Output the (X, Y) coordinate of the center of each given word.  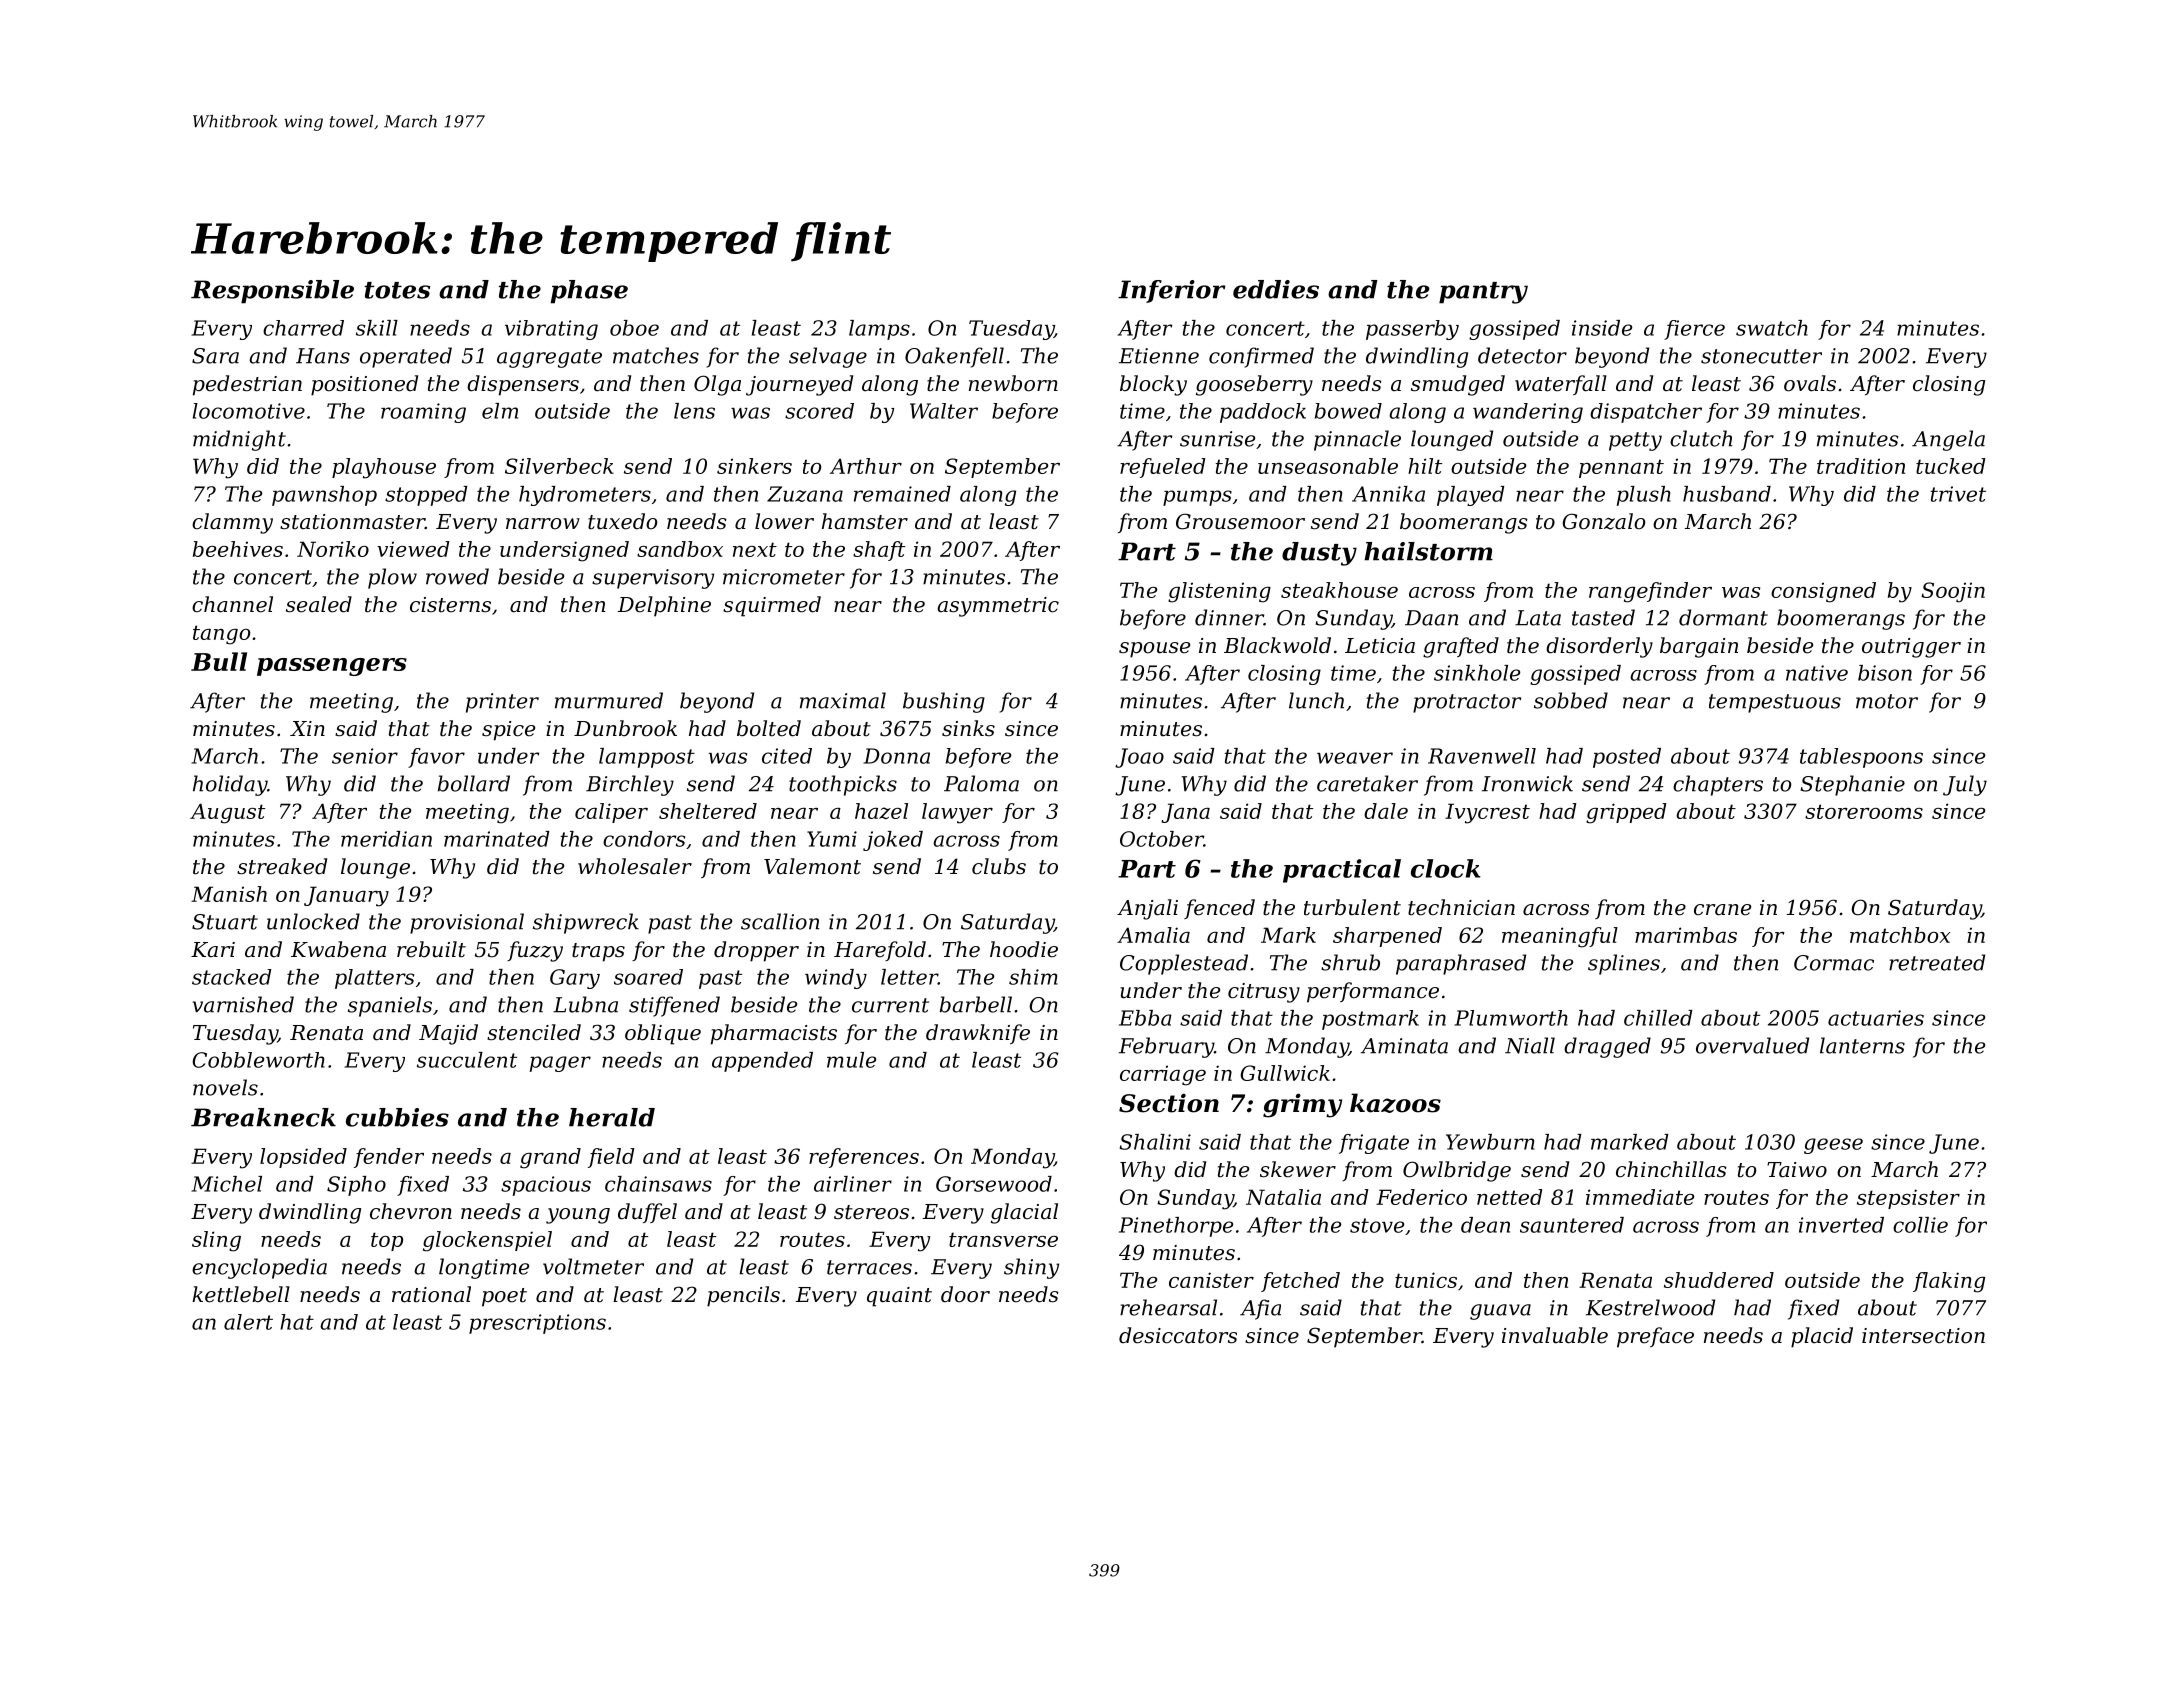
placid (1822, 1337)
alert (248, 1322)
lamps (879, 330)
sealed (319, 604)
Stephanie (1853, 785)
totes (397, 290)
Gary (575, 979)
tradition (1861, 466)
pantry (1483, 293)
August (227, 813)
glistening (1219, 592)
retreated (1937, 962)
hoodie (1024, 949)
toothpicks (843, 785)
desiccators (1178, 1335)
